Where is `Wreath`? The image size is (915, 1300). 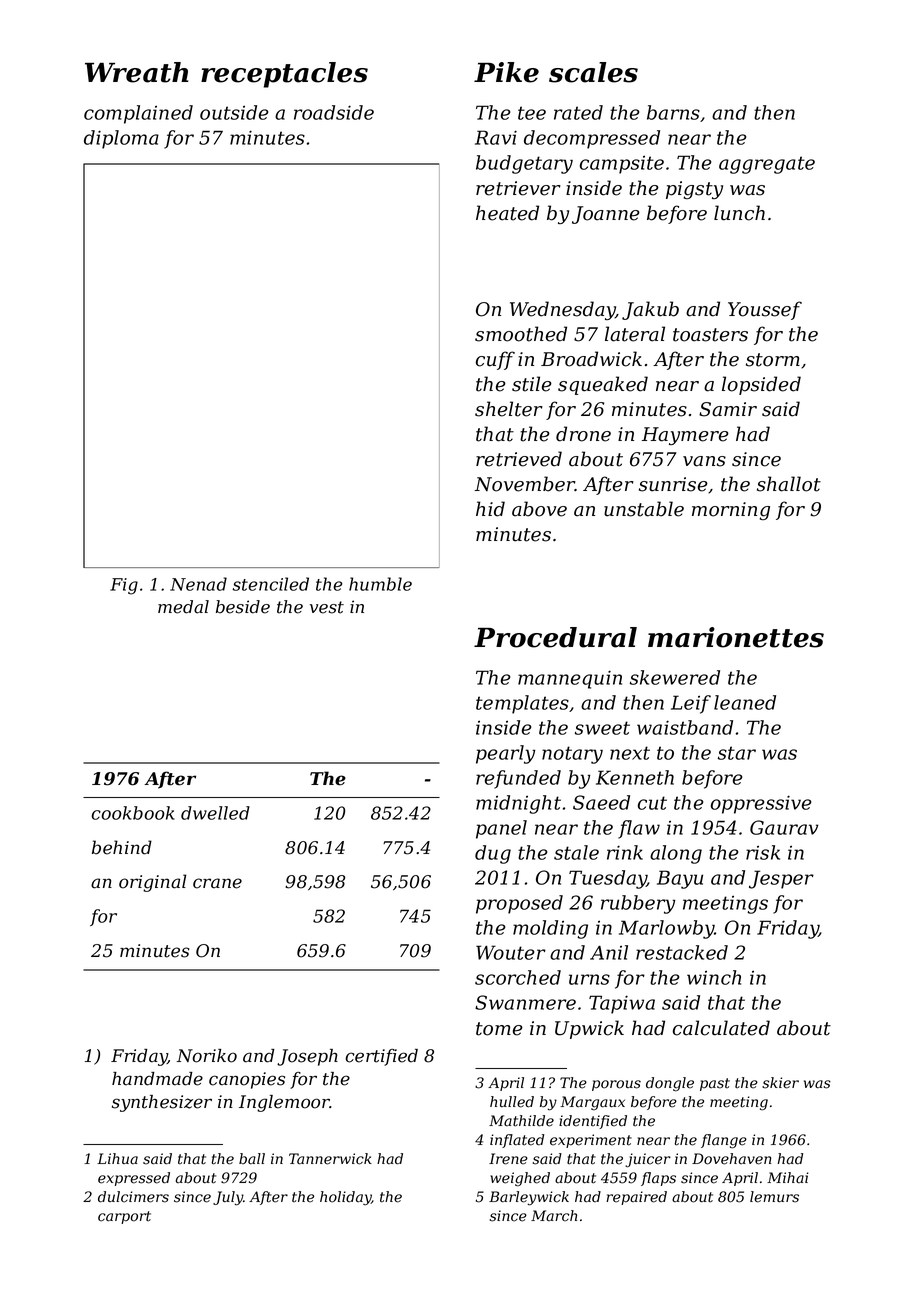
Wreath is located at coordinates (136, 72).
